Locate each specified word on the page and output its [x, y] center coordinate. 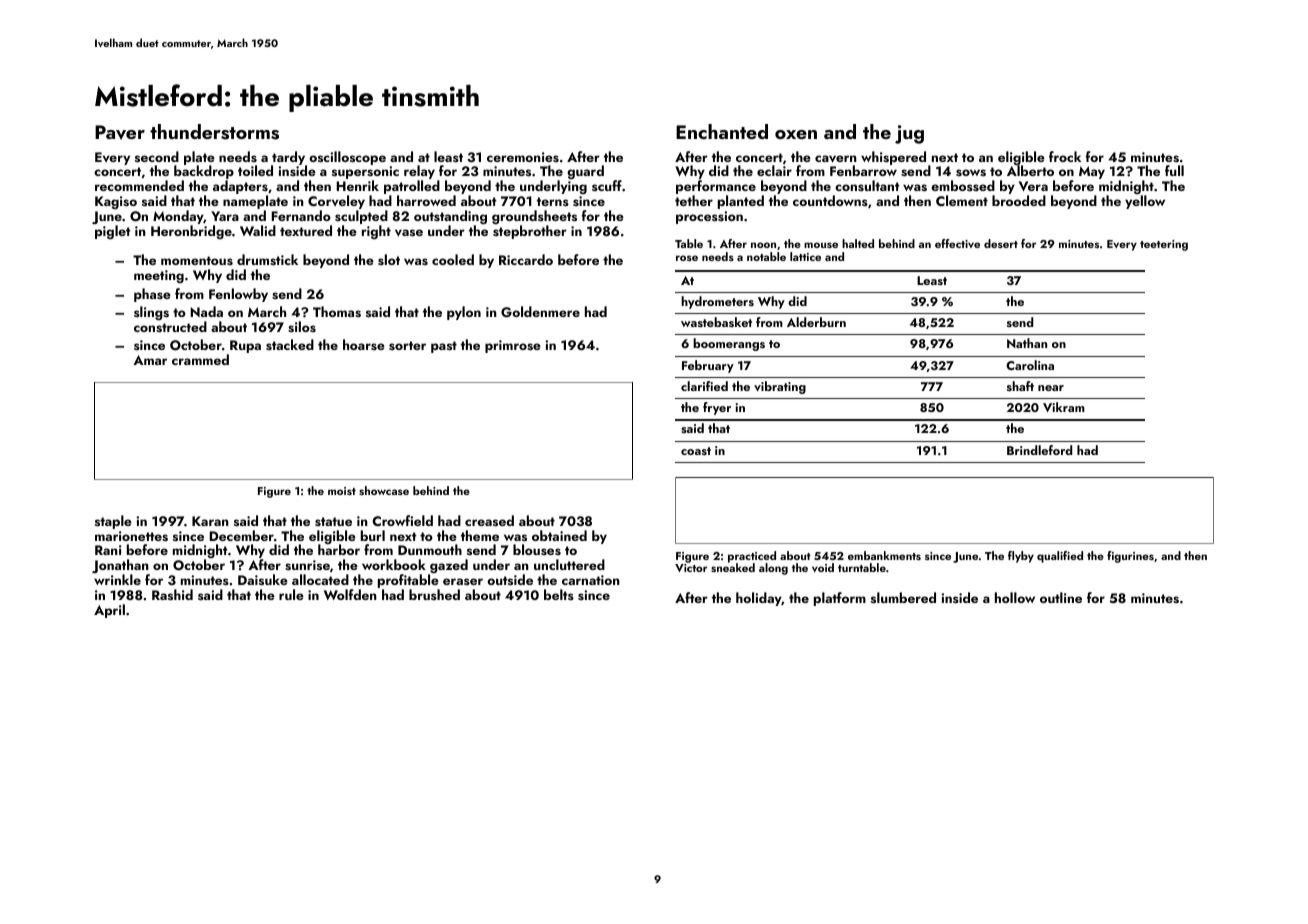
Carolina [1030, 365]
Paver [120, 132]
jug [909, 134]
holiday [759, 599]
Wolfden [350, 594]
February [708, 366]
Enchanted [722, 131]
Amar [150, 360]
